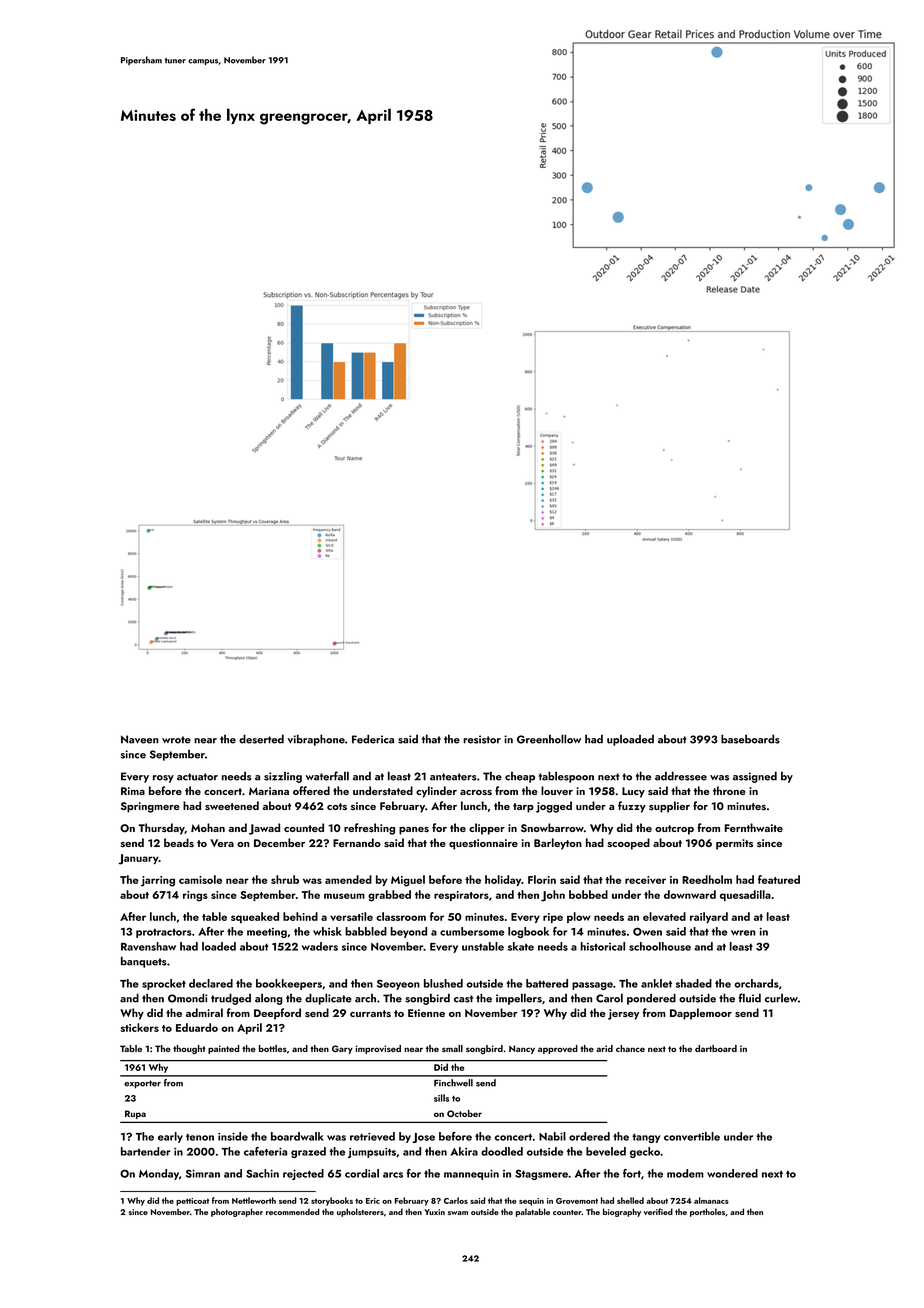 The width and height of the screenshot is (924, 1308). Describe the element at coordinates (434, 1212) in the screenshot. I see `Yuxin` at that location.
